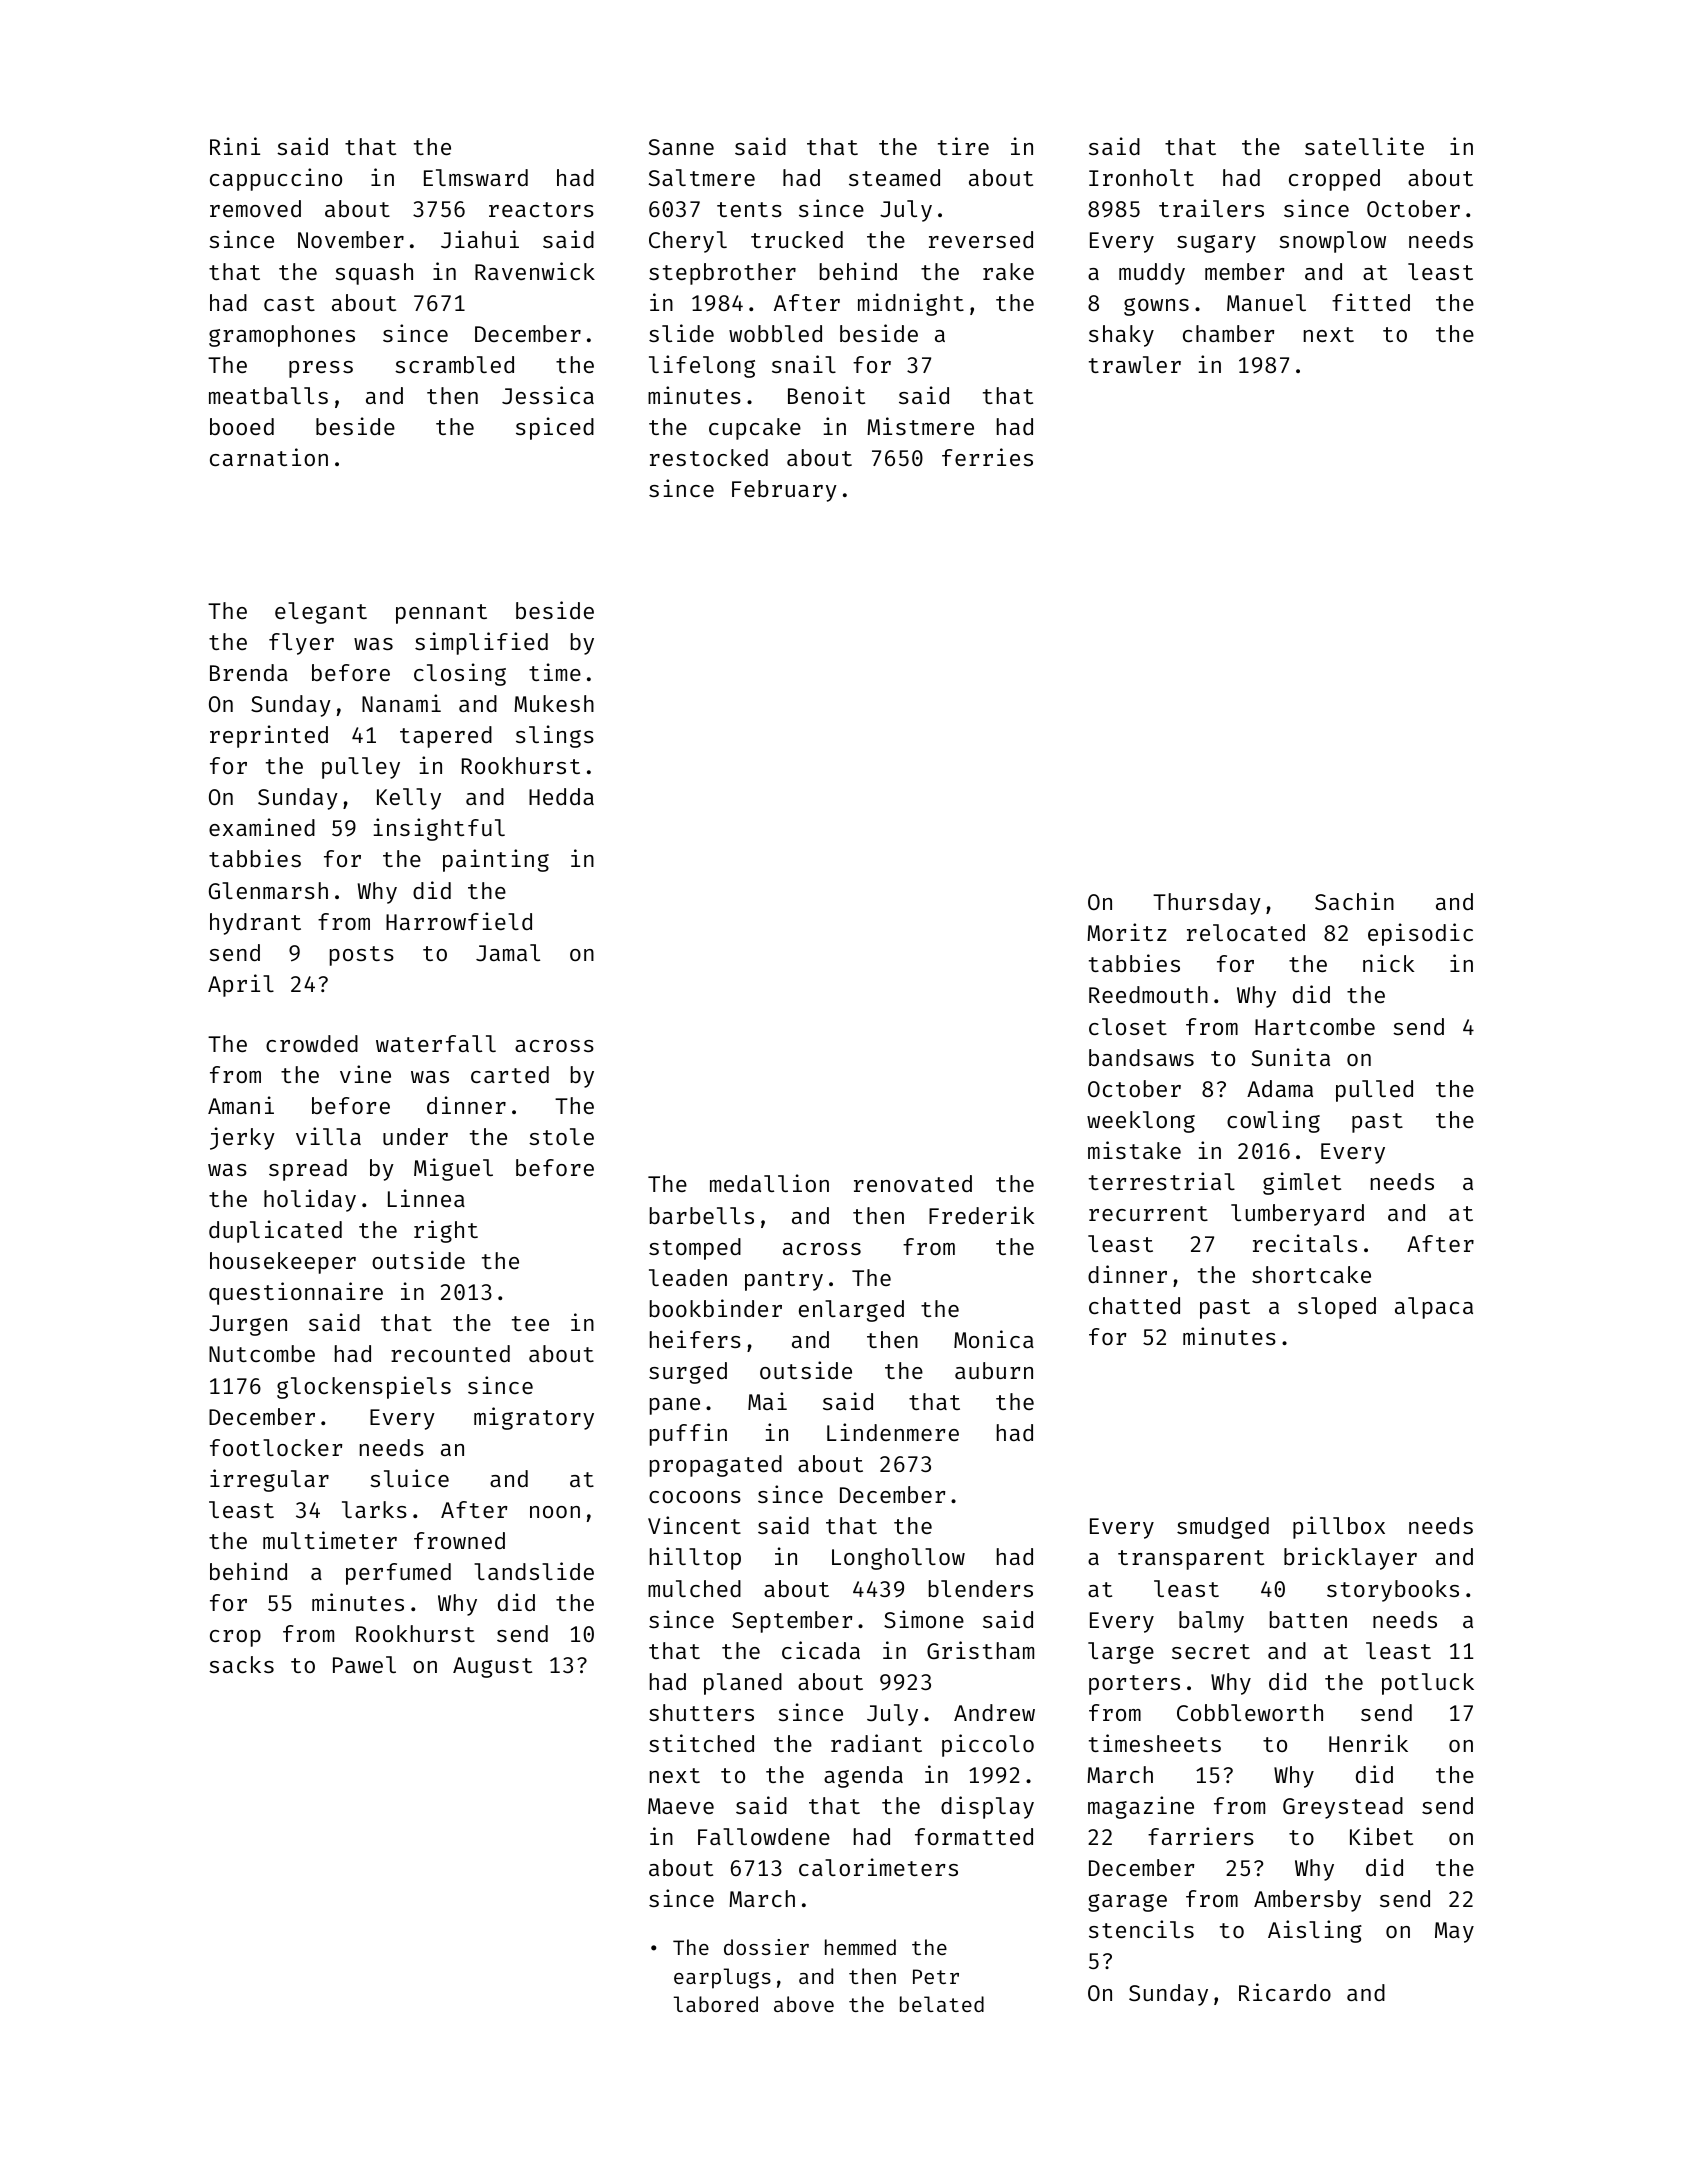 The width and height of the screenshot is (1683, 2178). What do you see at coordinates (963, 146) in the screenshot?
I see `tire` at bounding box center [963, 146].
